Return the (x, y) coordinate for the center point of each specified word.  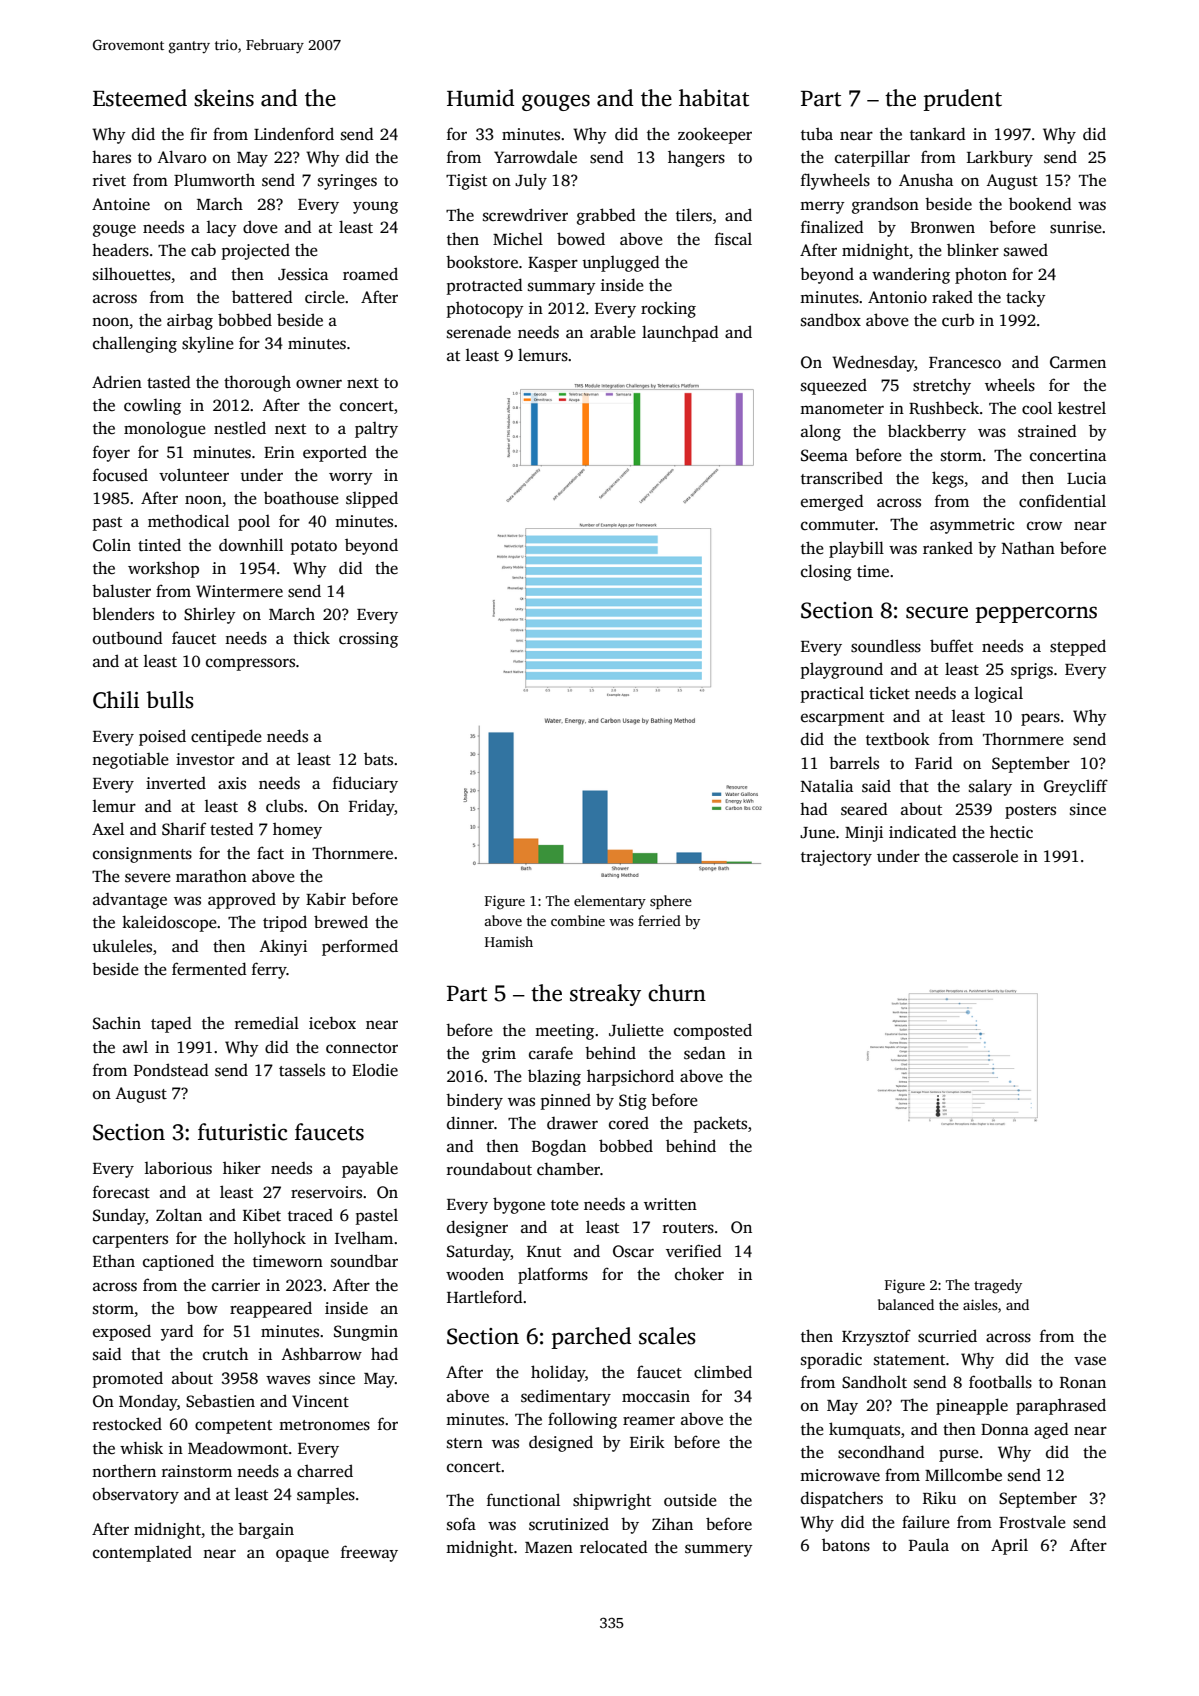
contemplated (142, 1553)
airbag (190, 322)
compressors (250, 664)
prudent (962, 100)
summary (562, 288)
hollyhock (270, 1239)
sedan (705, 1053)
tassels (302, 1070)
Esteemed (140, 98)
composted (713, 1031)
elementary (610, 902)
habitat (714, 98)
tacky (1026, 299)
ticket (889, 693)
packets (720, 1125)
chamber (568, 1168)
